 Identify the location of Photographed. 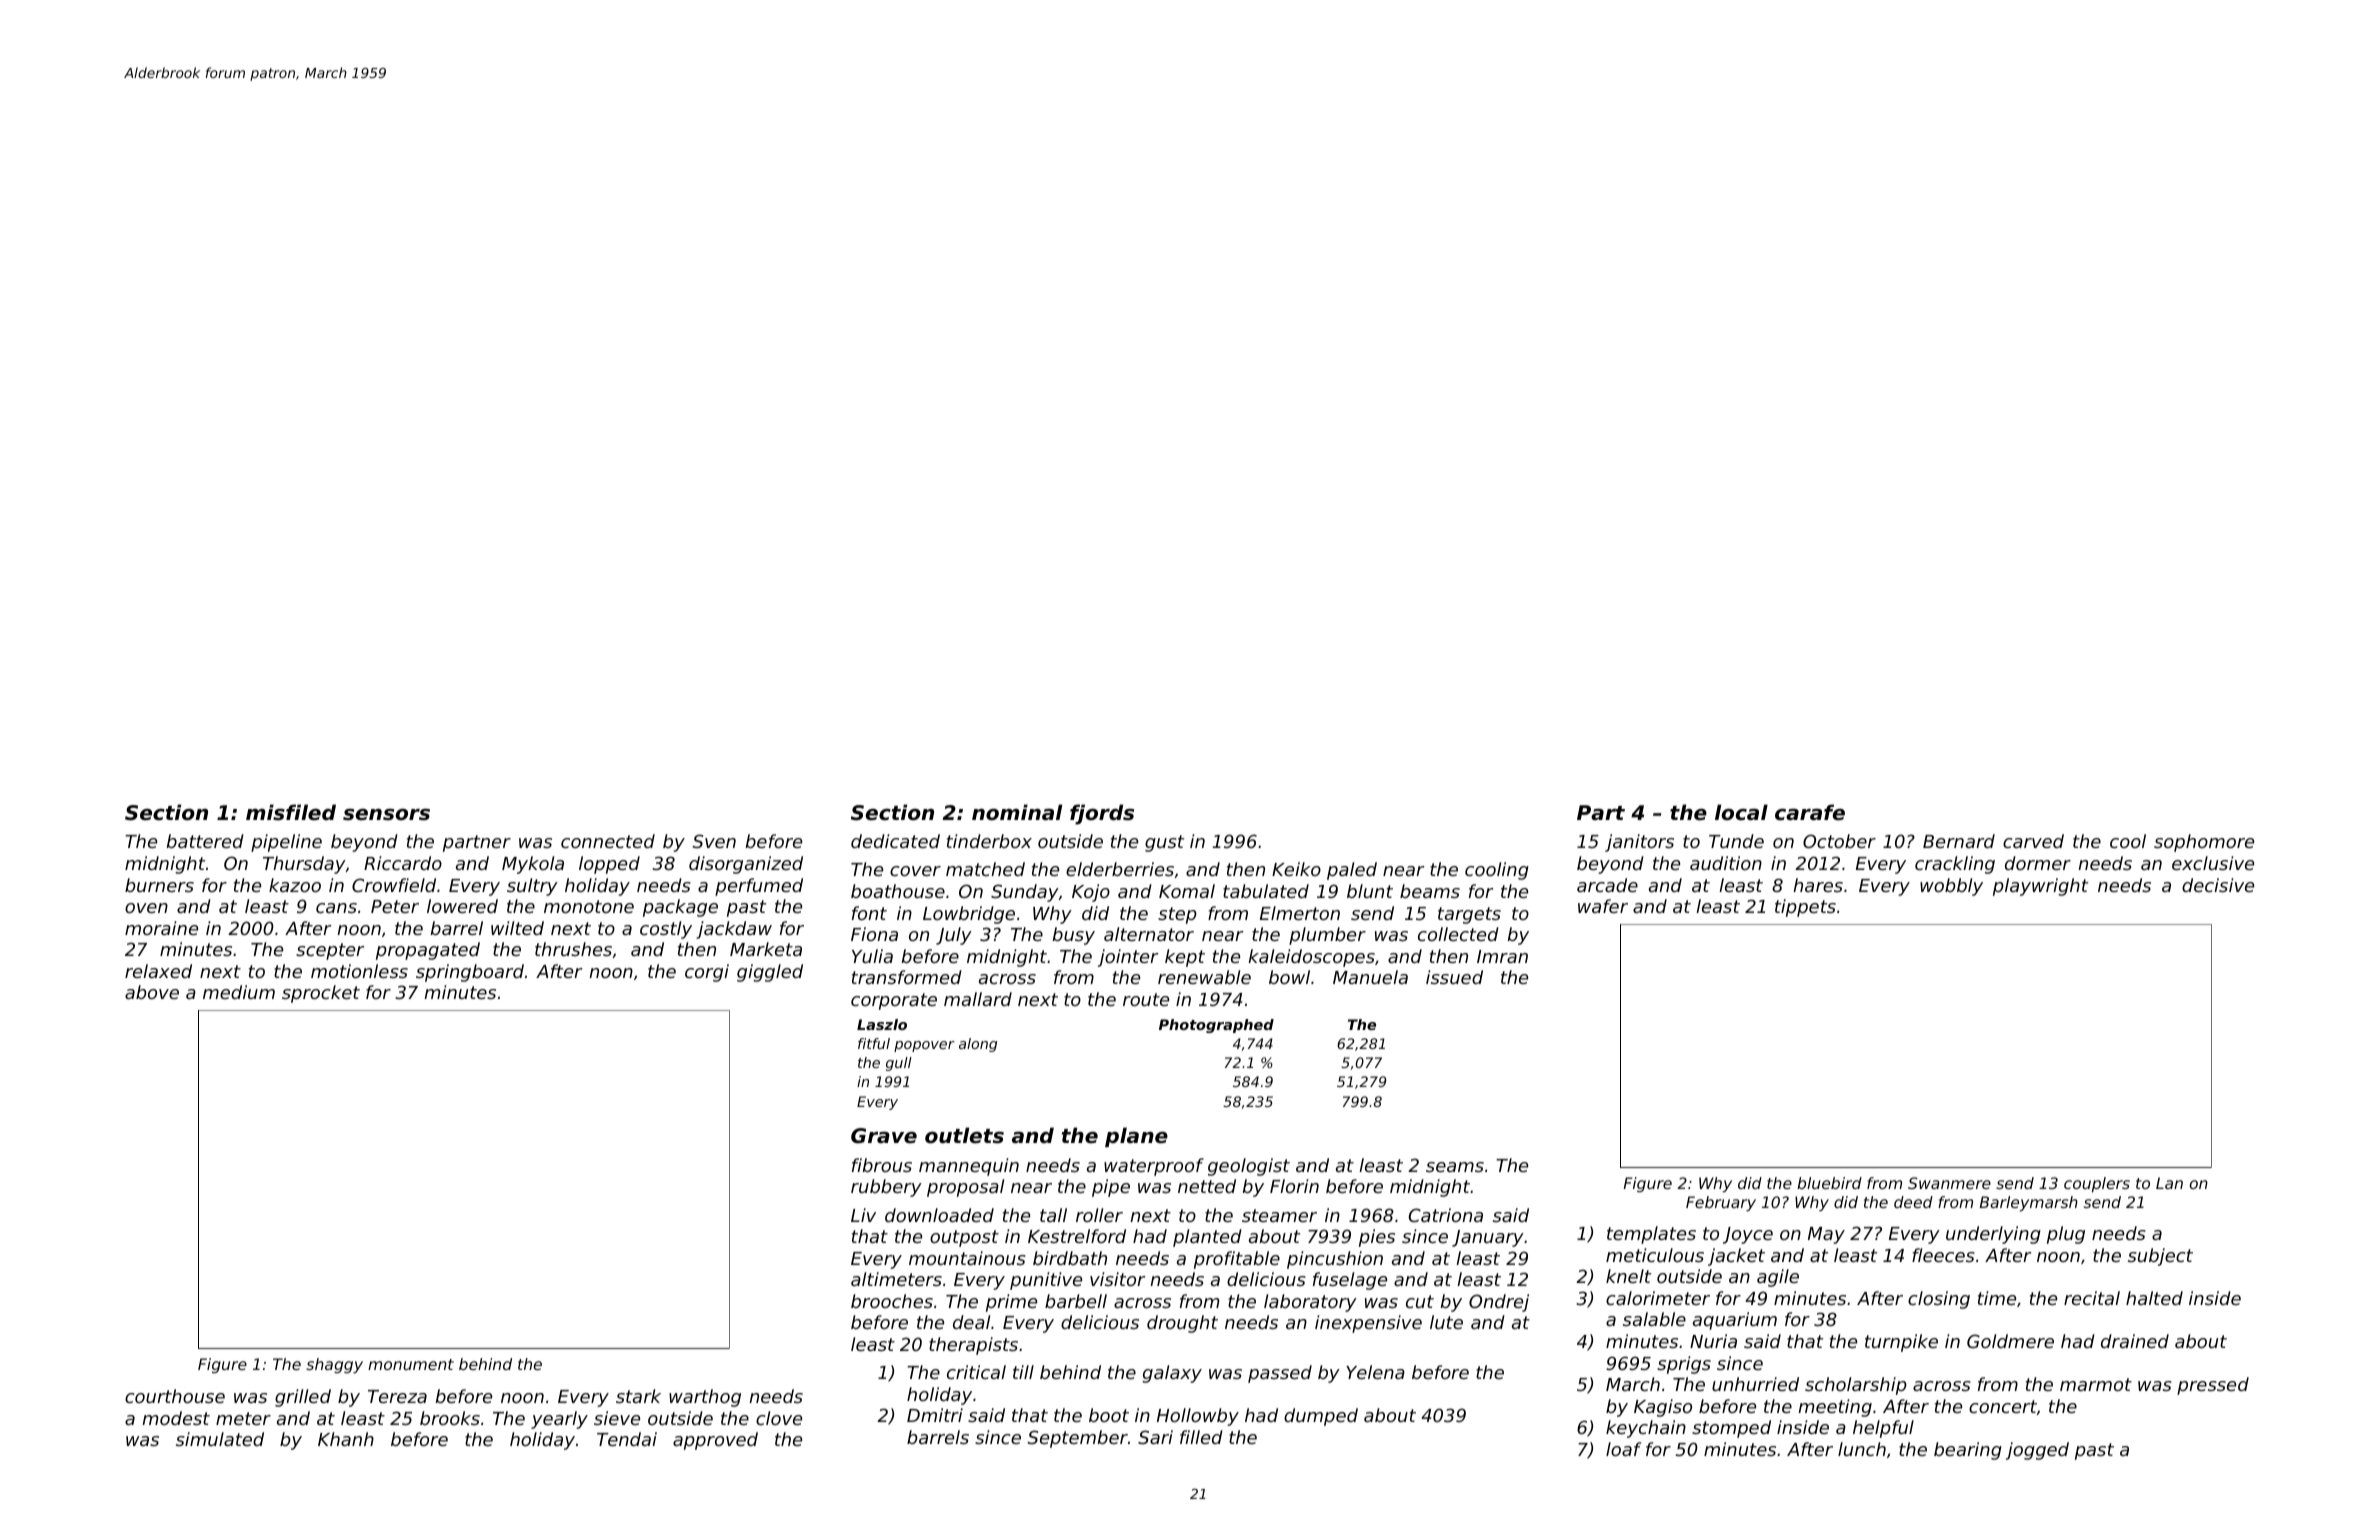
(1216, 1026).
